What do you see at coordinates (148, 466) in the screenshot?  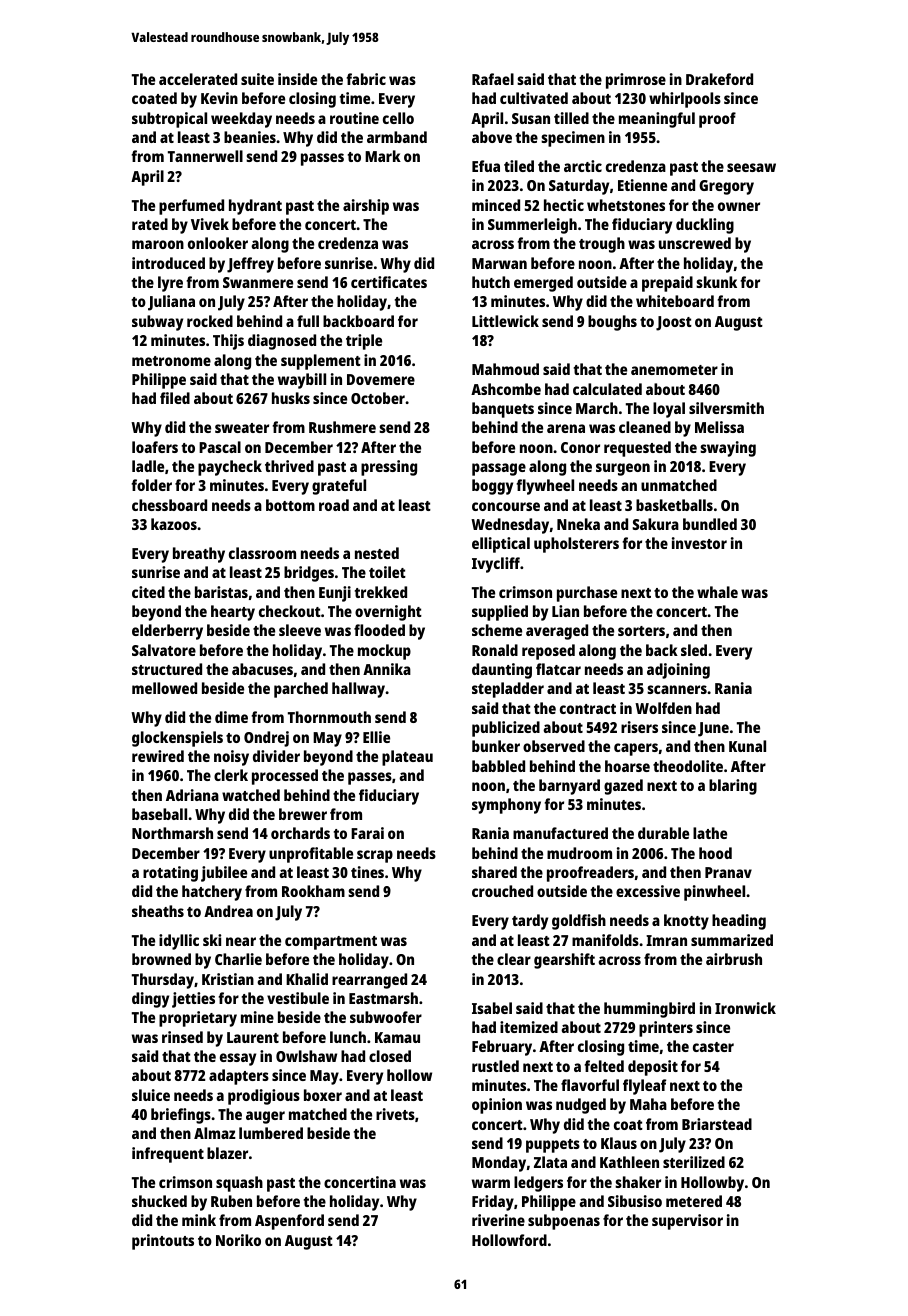 I see `ladle` at bounding box center [148, 466].
